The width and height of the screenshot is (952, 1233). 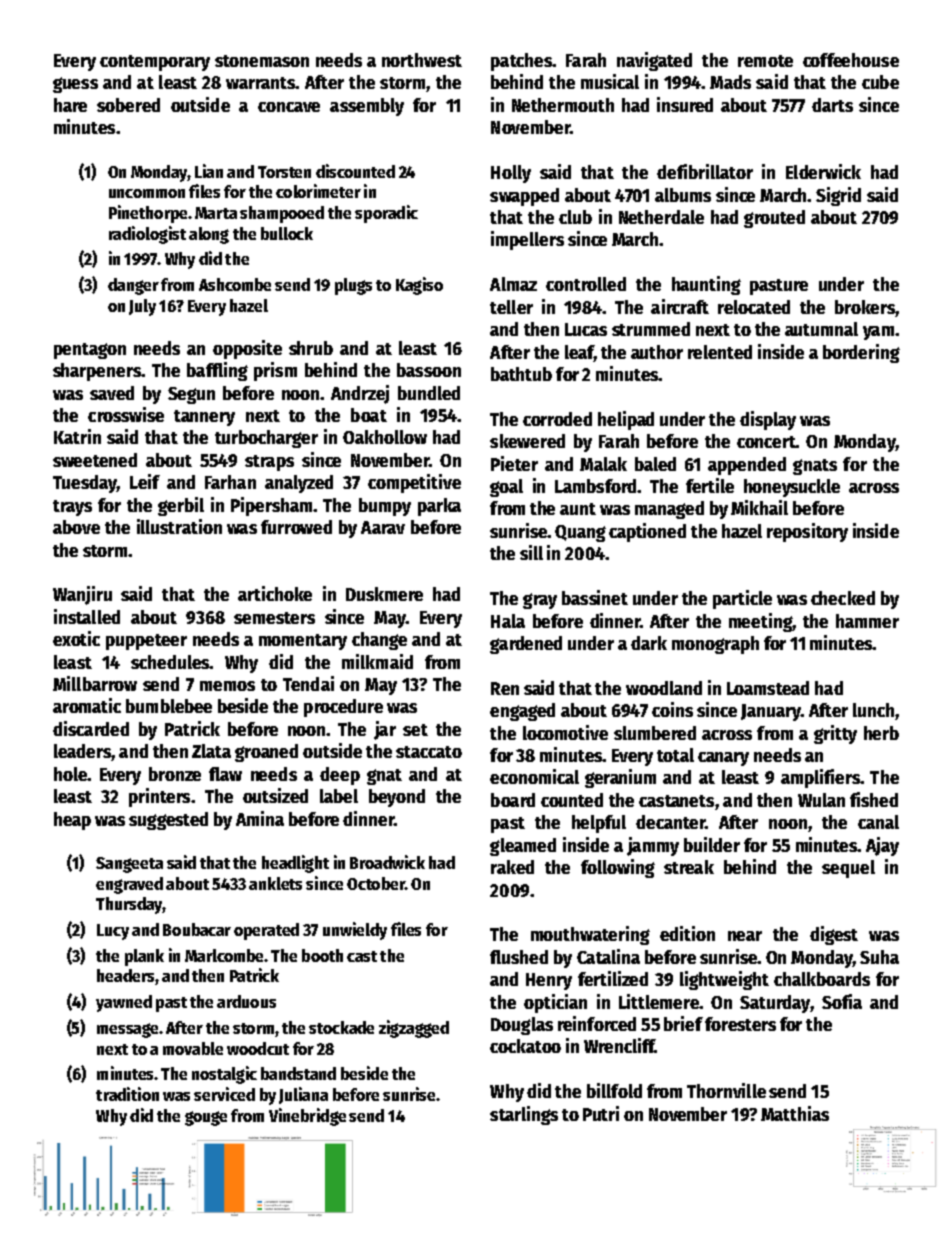 What do you see at coordinates (675, 755) in the screenshot?
I see `total` at bounding box center [675, 755].
